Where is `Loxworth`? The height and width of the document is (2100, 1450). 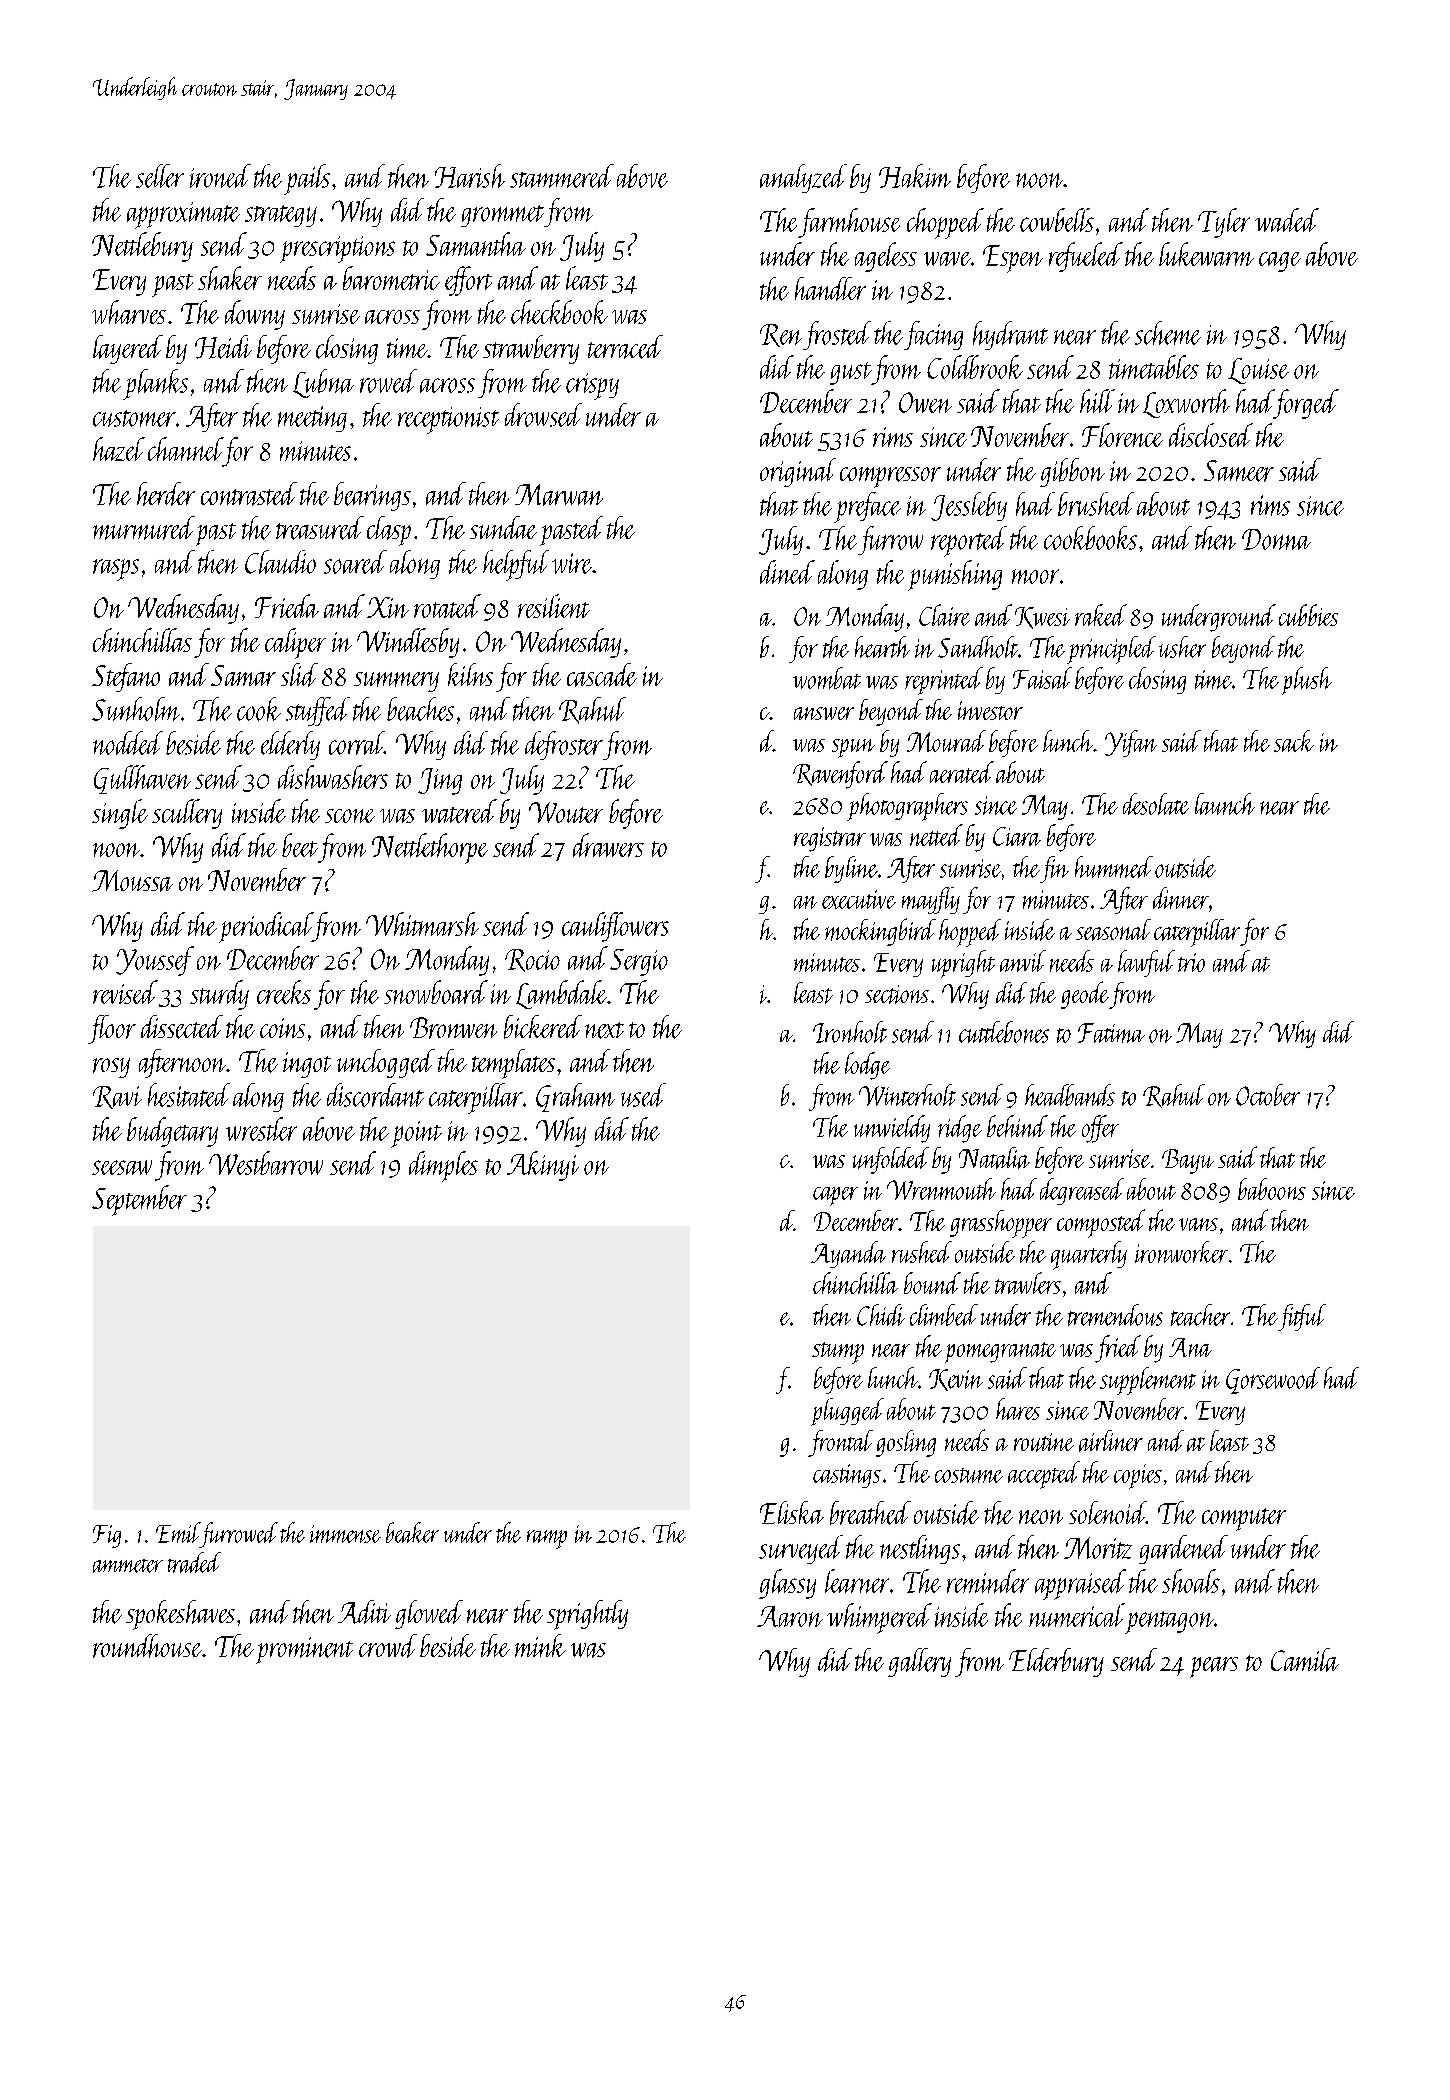 Loxworth is located at coordinates (1186, 403).
